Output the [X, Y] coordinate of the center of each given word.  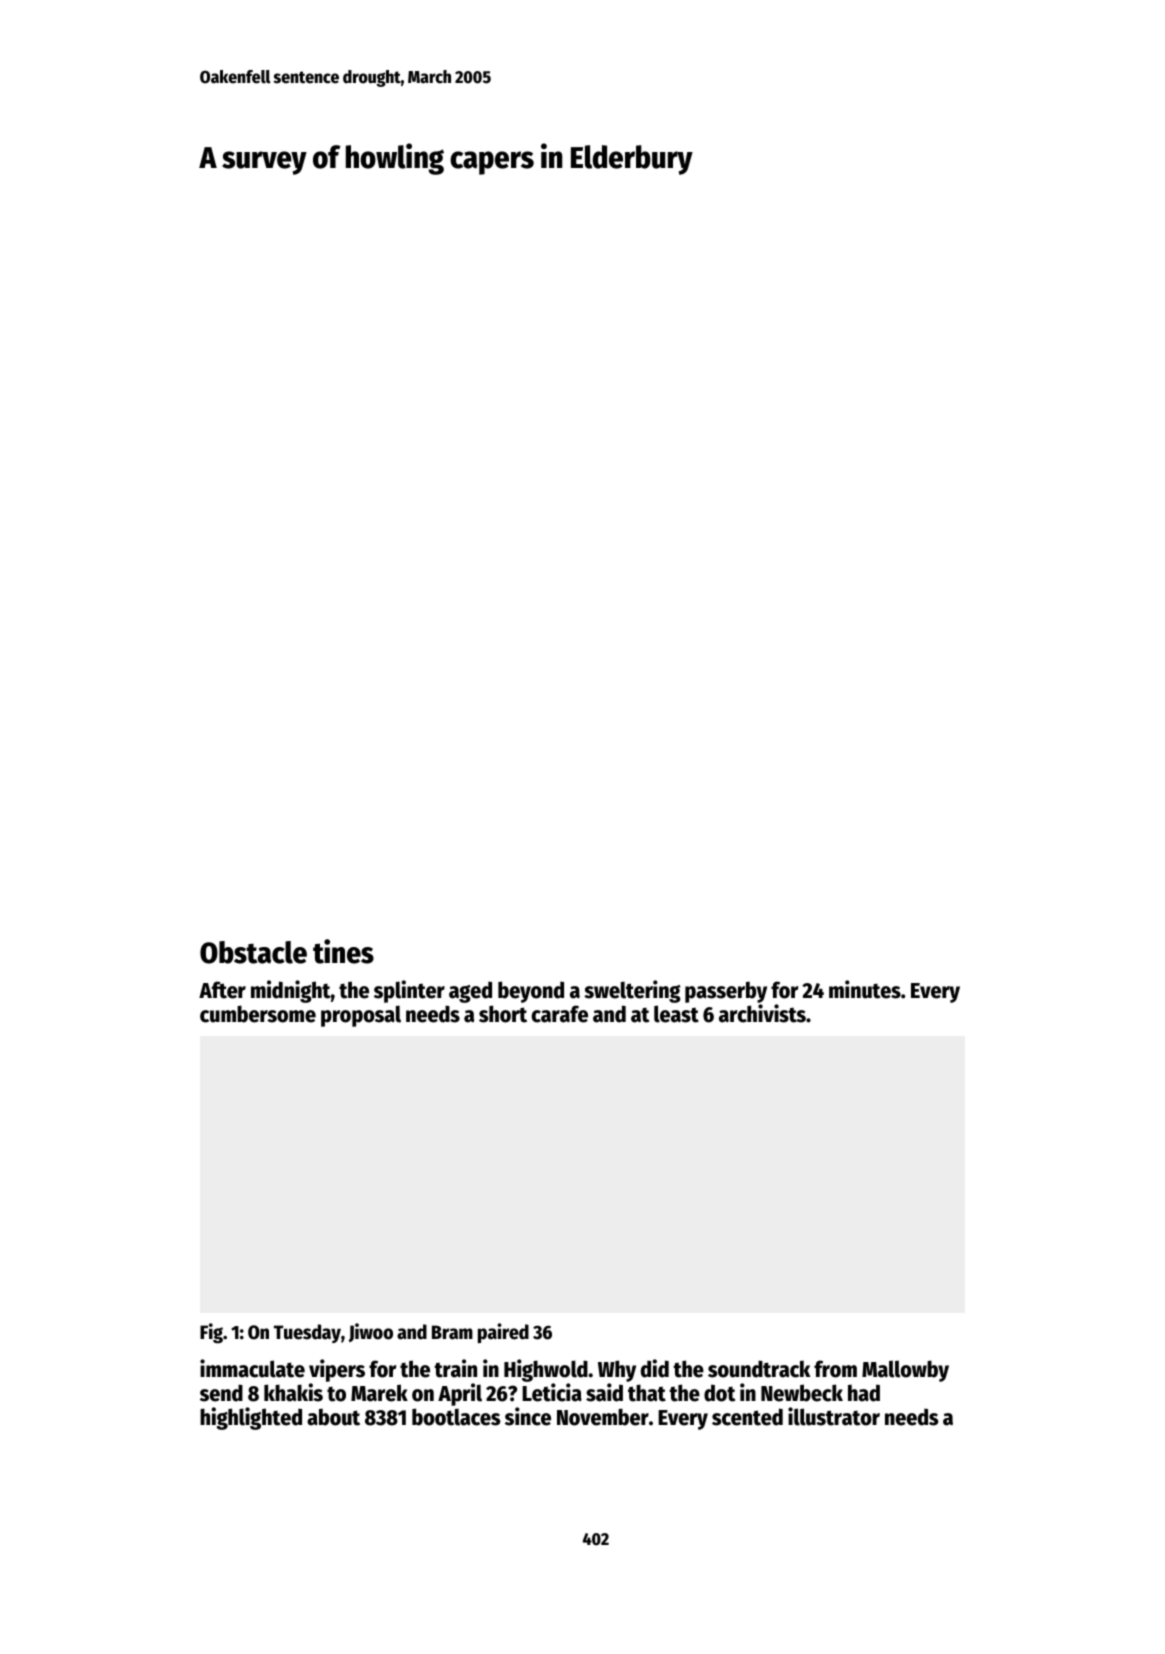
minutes [865, 989]
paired [503, 1333]
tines [343, 951]
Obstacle [253, 952]
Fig [211, 1333]
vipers [337, 1370]
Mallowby [905, 1371]
